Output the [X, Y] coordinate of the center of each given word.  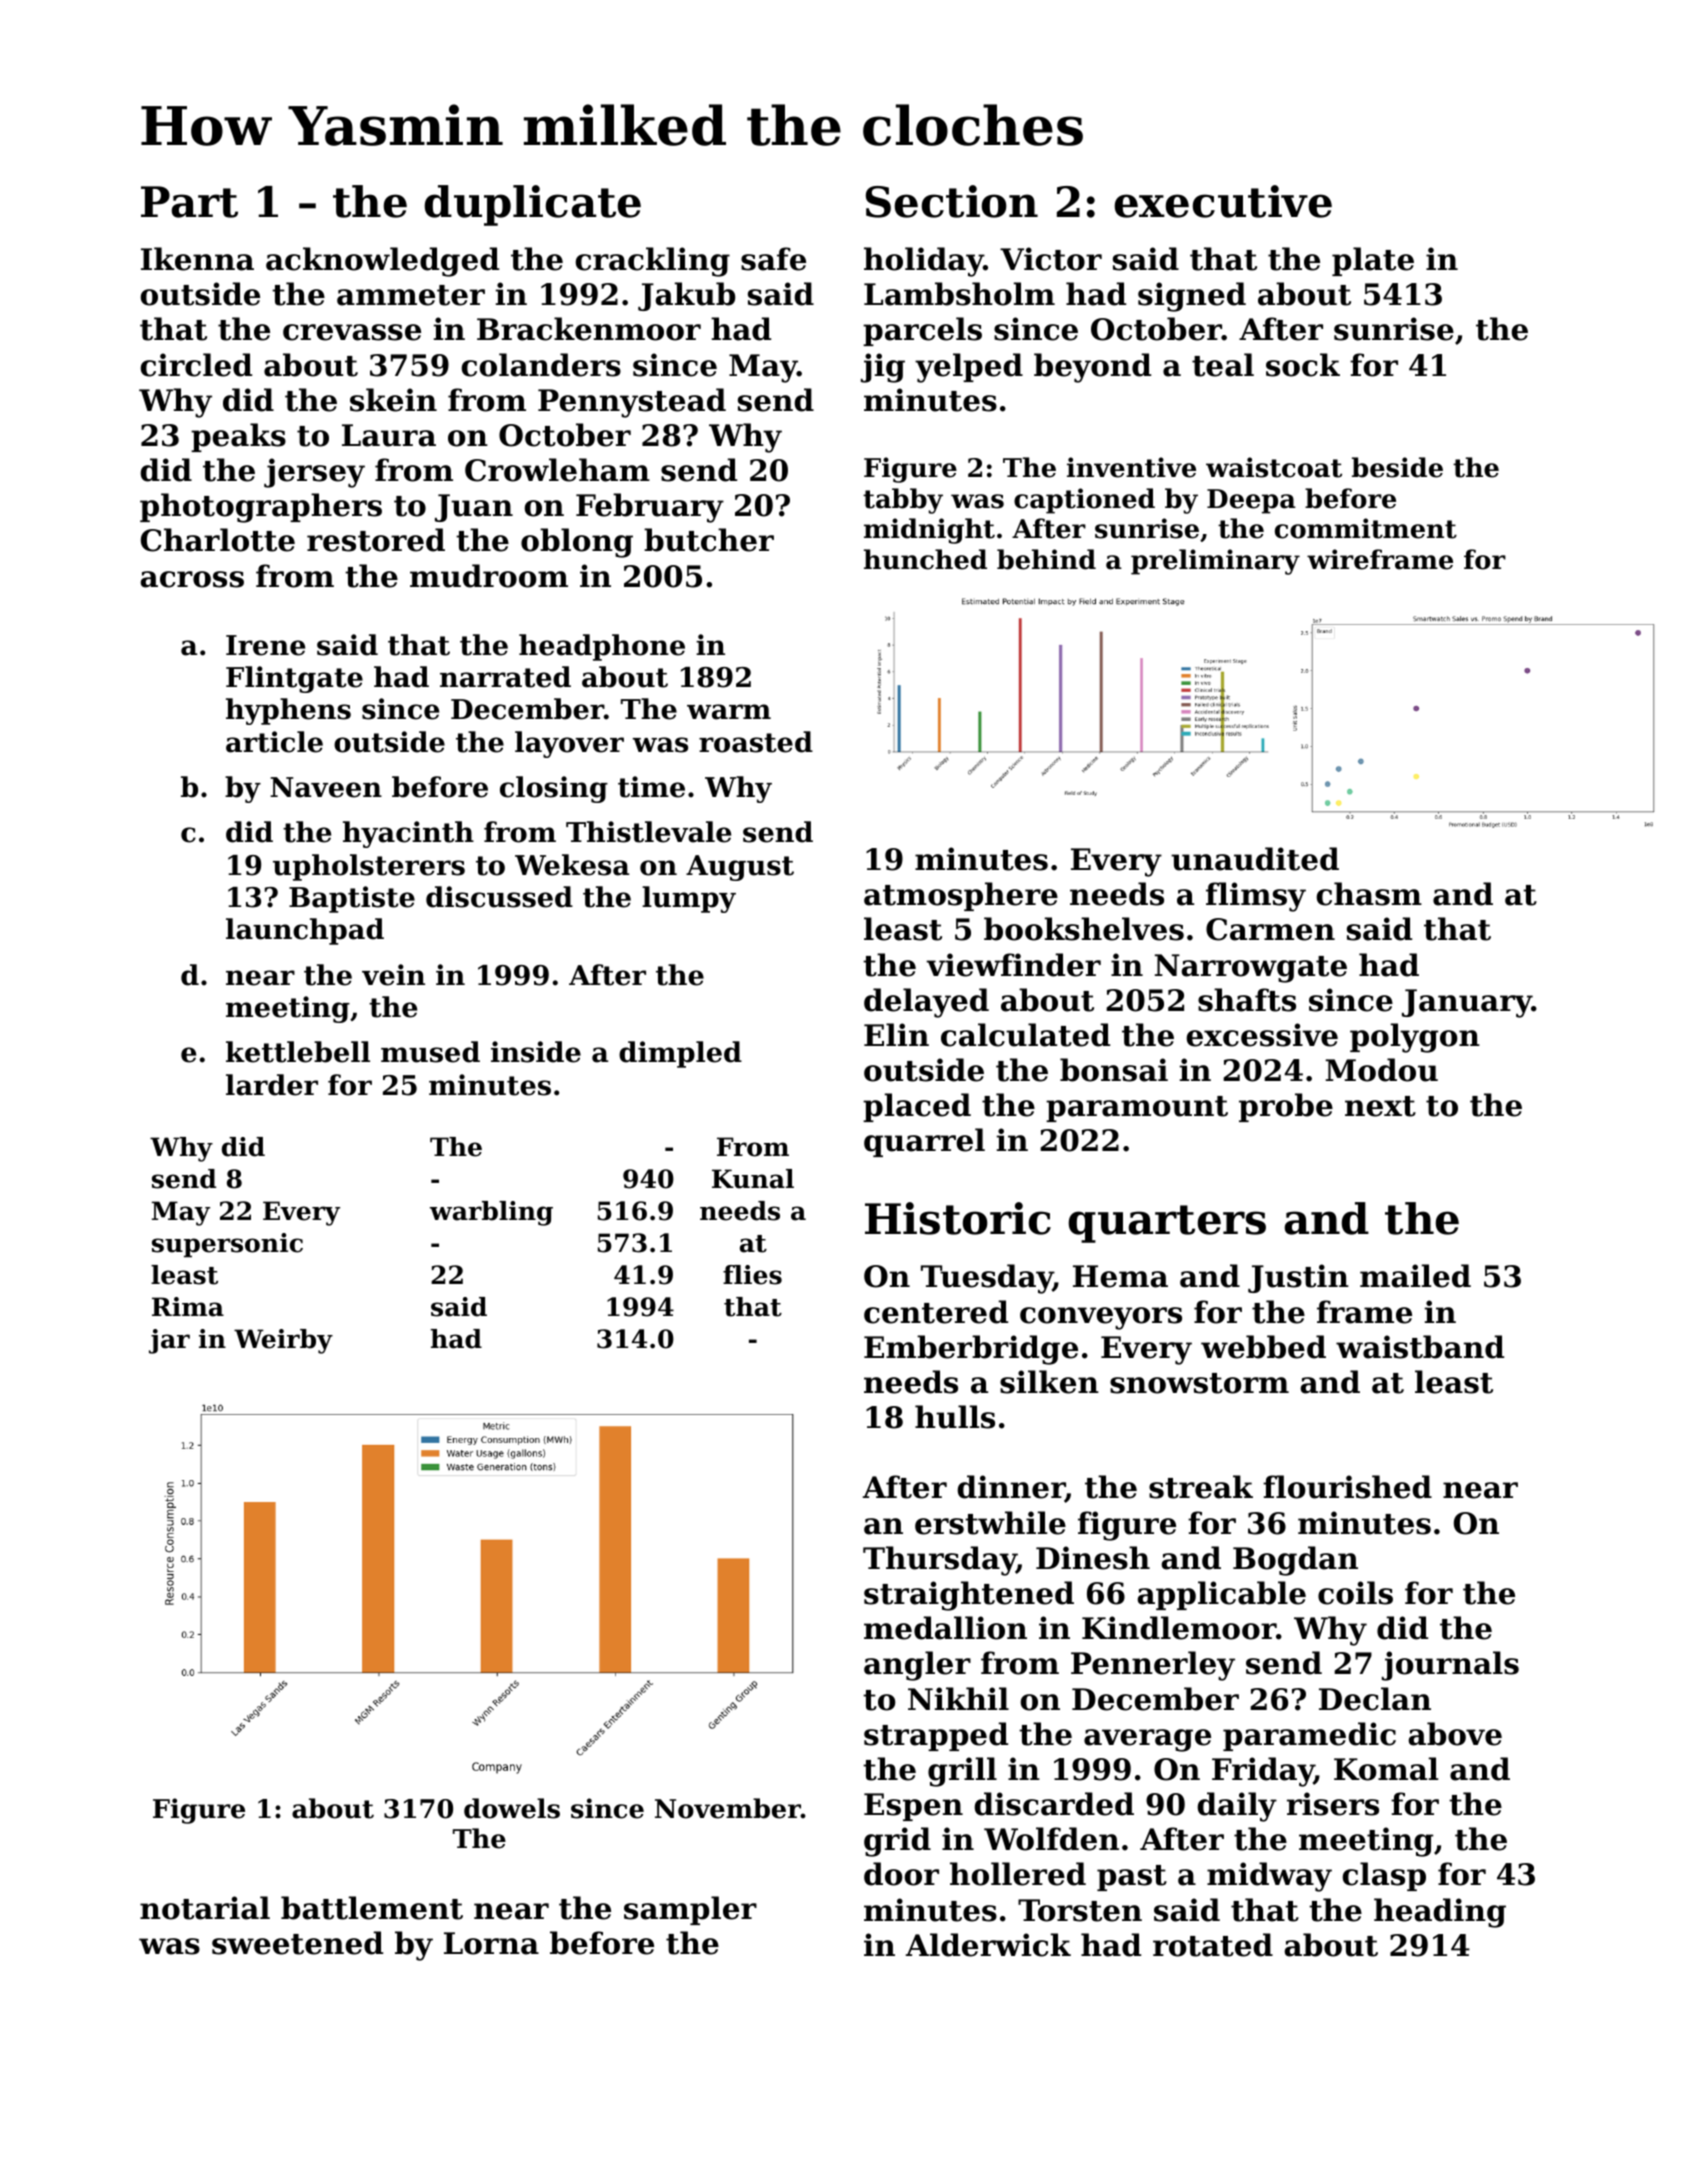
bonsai [1114, 1070]
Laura [389, 435]
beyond [1092, 368]
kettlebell [298, 1052]
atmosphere [961, 896]
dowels [512, 1808]
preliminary [1215, 562]
